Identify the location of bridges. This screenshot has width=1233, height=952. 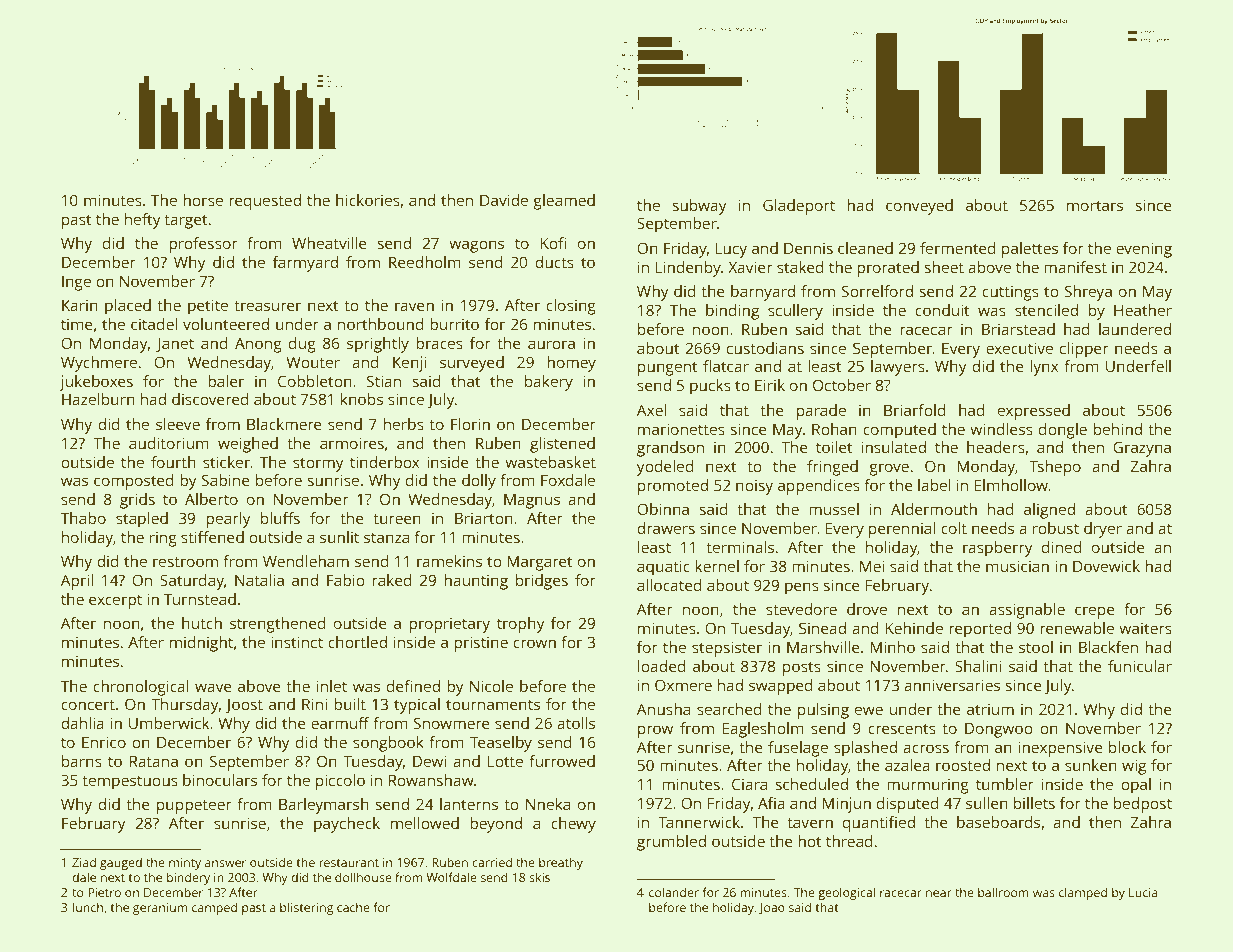
(542, 582).
